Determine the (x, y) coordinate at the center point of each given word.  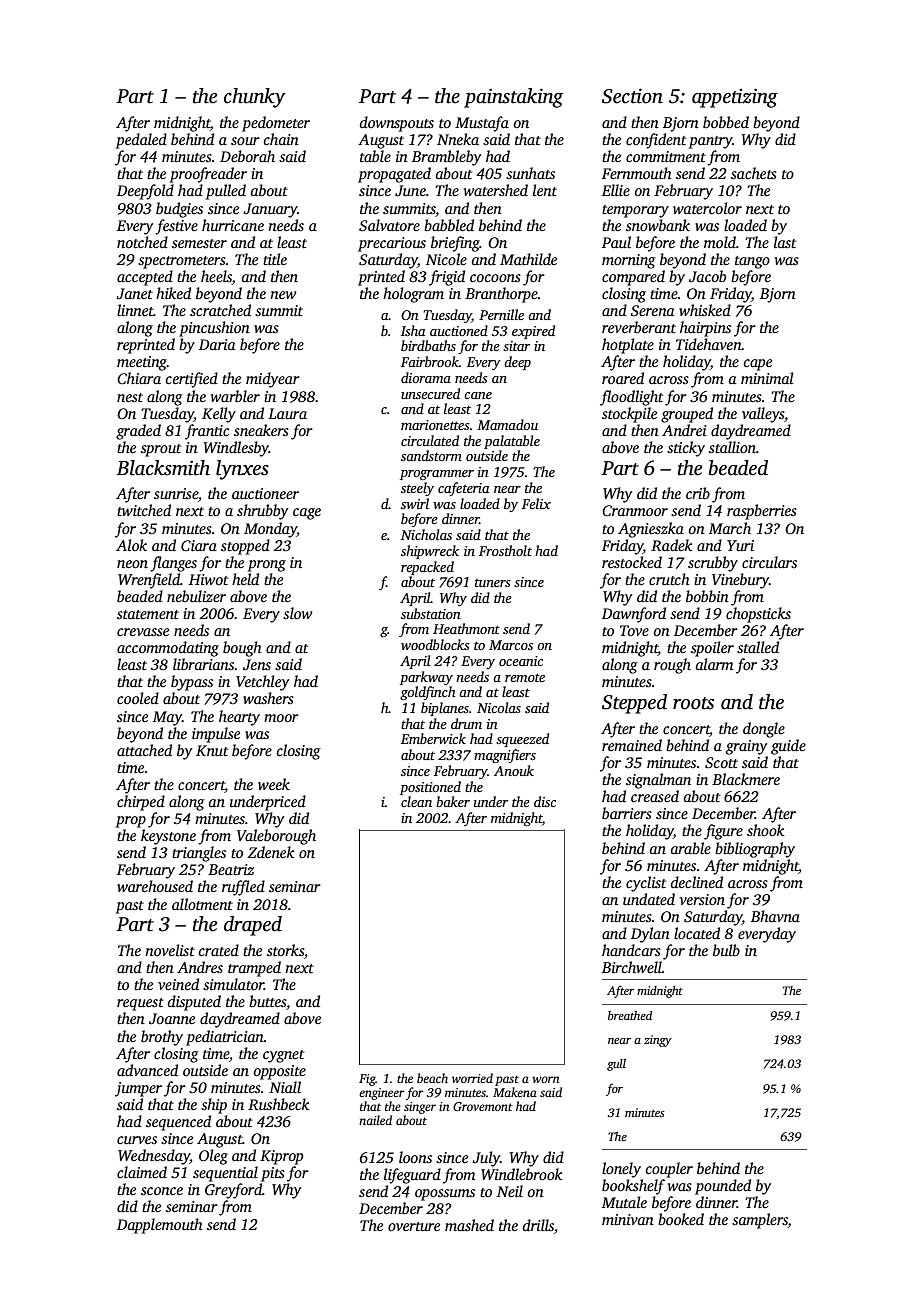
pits (273, 1174)
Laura (287, 413)
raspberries (762, 512)
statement (148, 614)
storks (285, 950)
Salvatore (389, 225)
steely (417, 489)
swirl (415, 503)
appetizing (735, 98)
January (270, 210)
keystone (168, 837)
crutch (669, 579)
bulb (726, 950)
